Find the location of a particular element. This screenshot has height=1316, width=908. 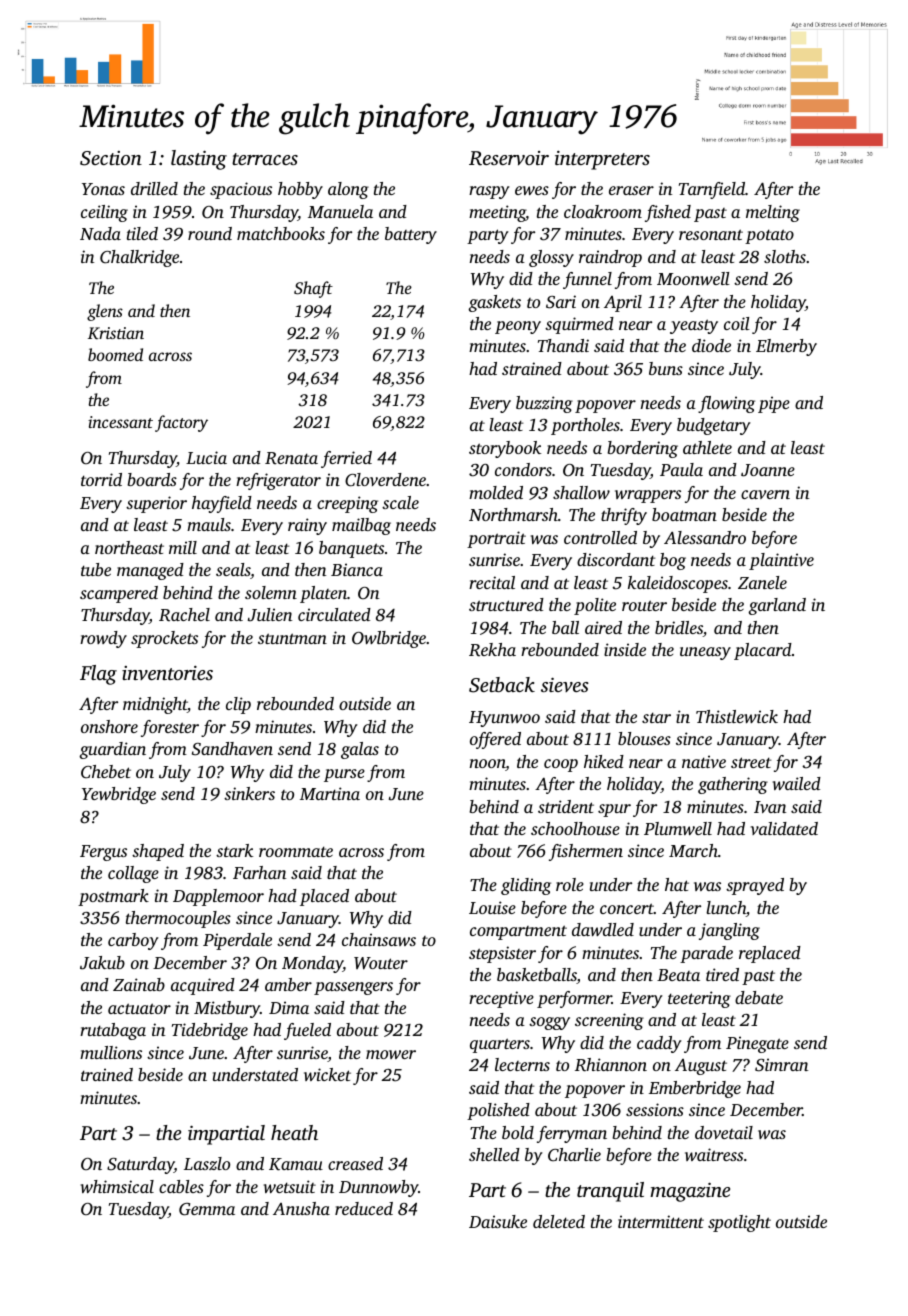

rainy is located at coordinates (307, 526).
